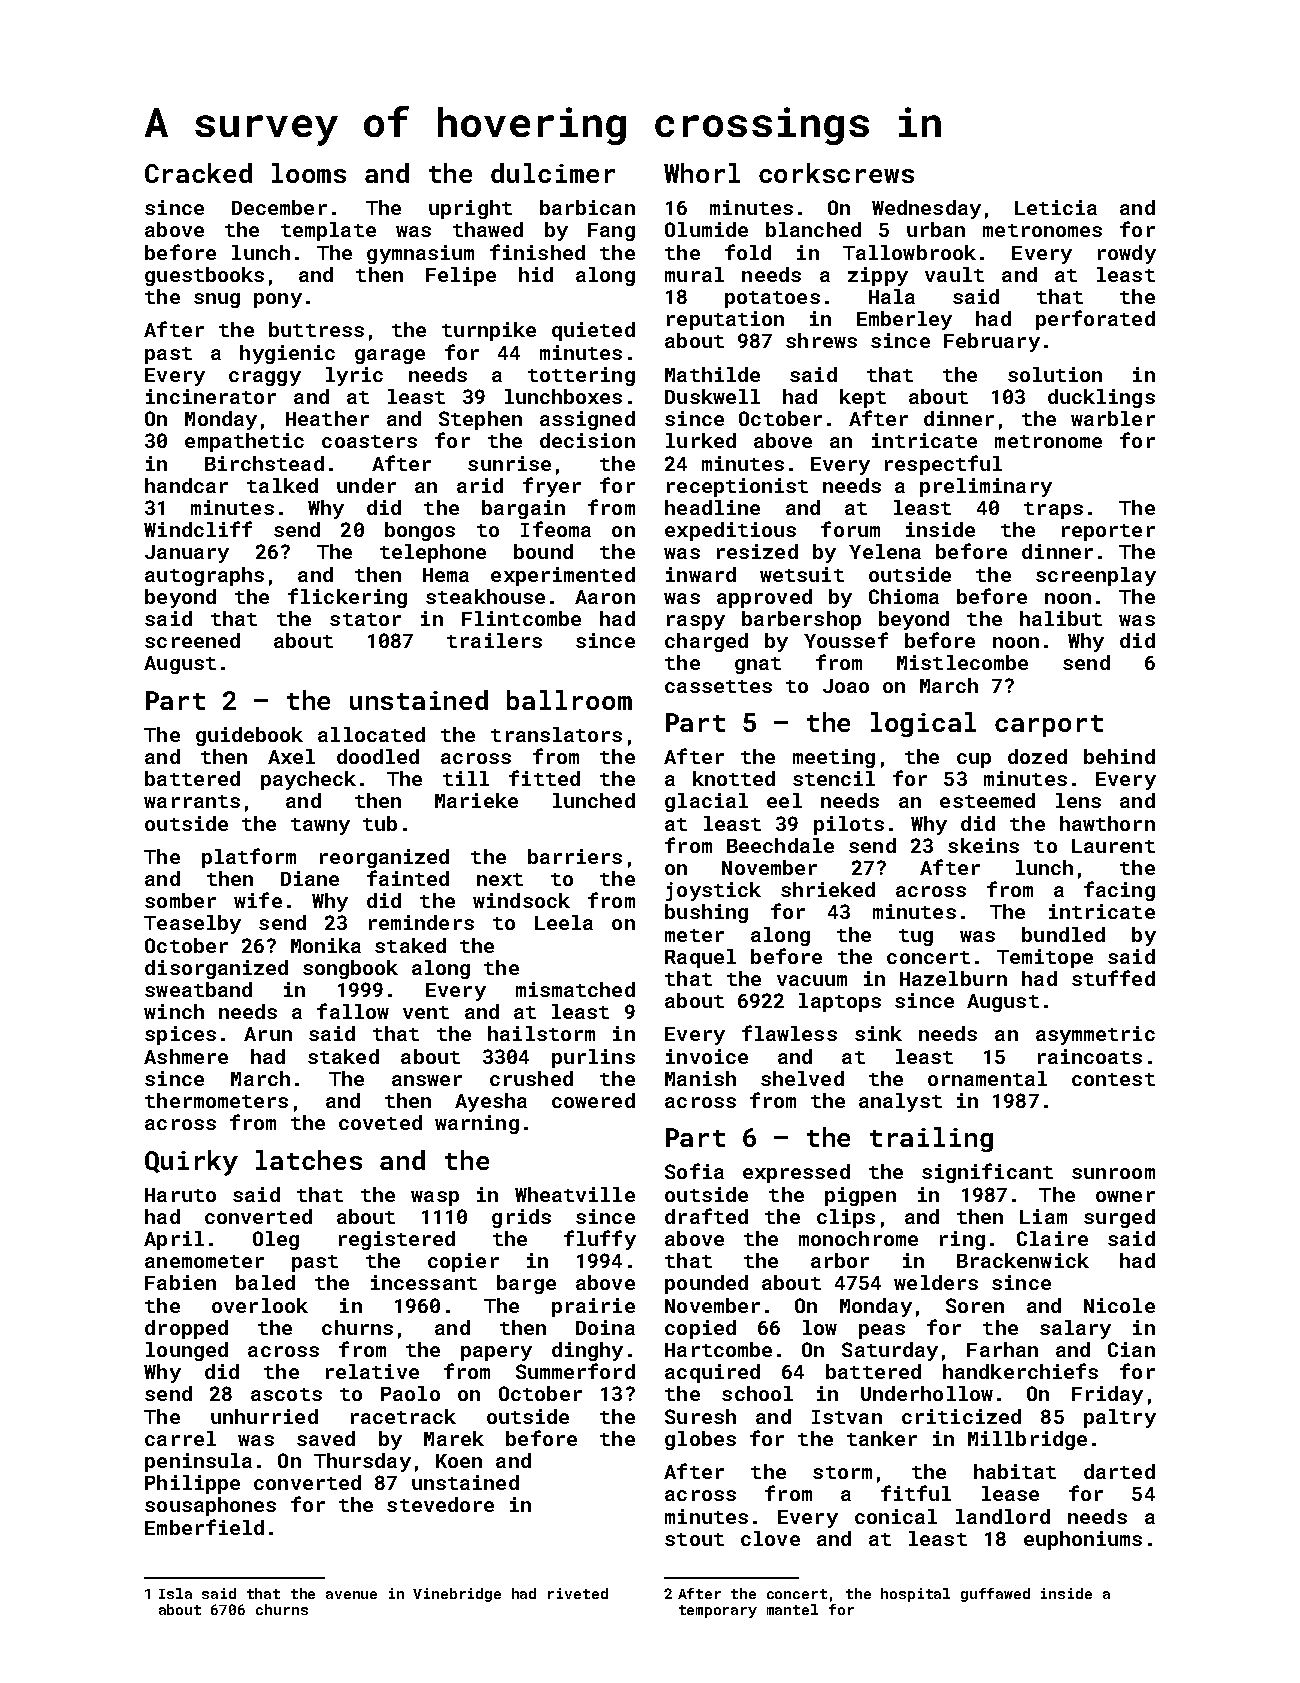  I want to click on Whorl, so click(702, 173).
